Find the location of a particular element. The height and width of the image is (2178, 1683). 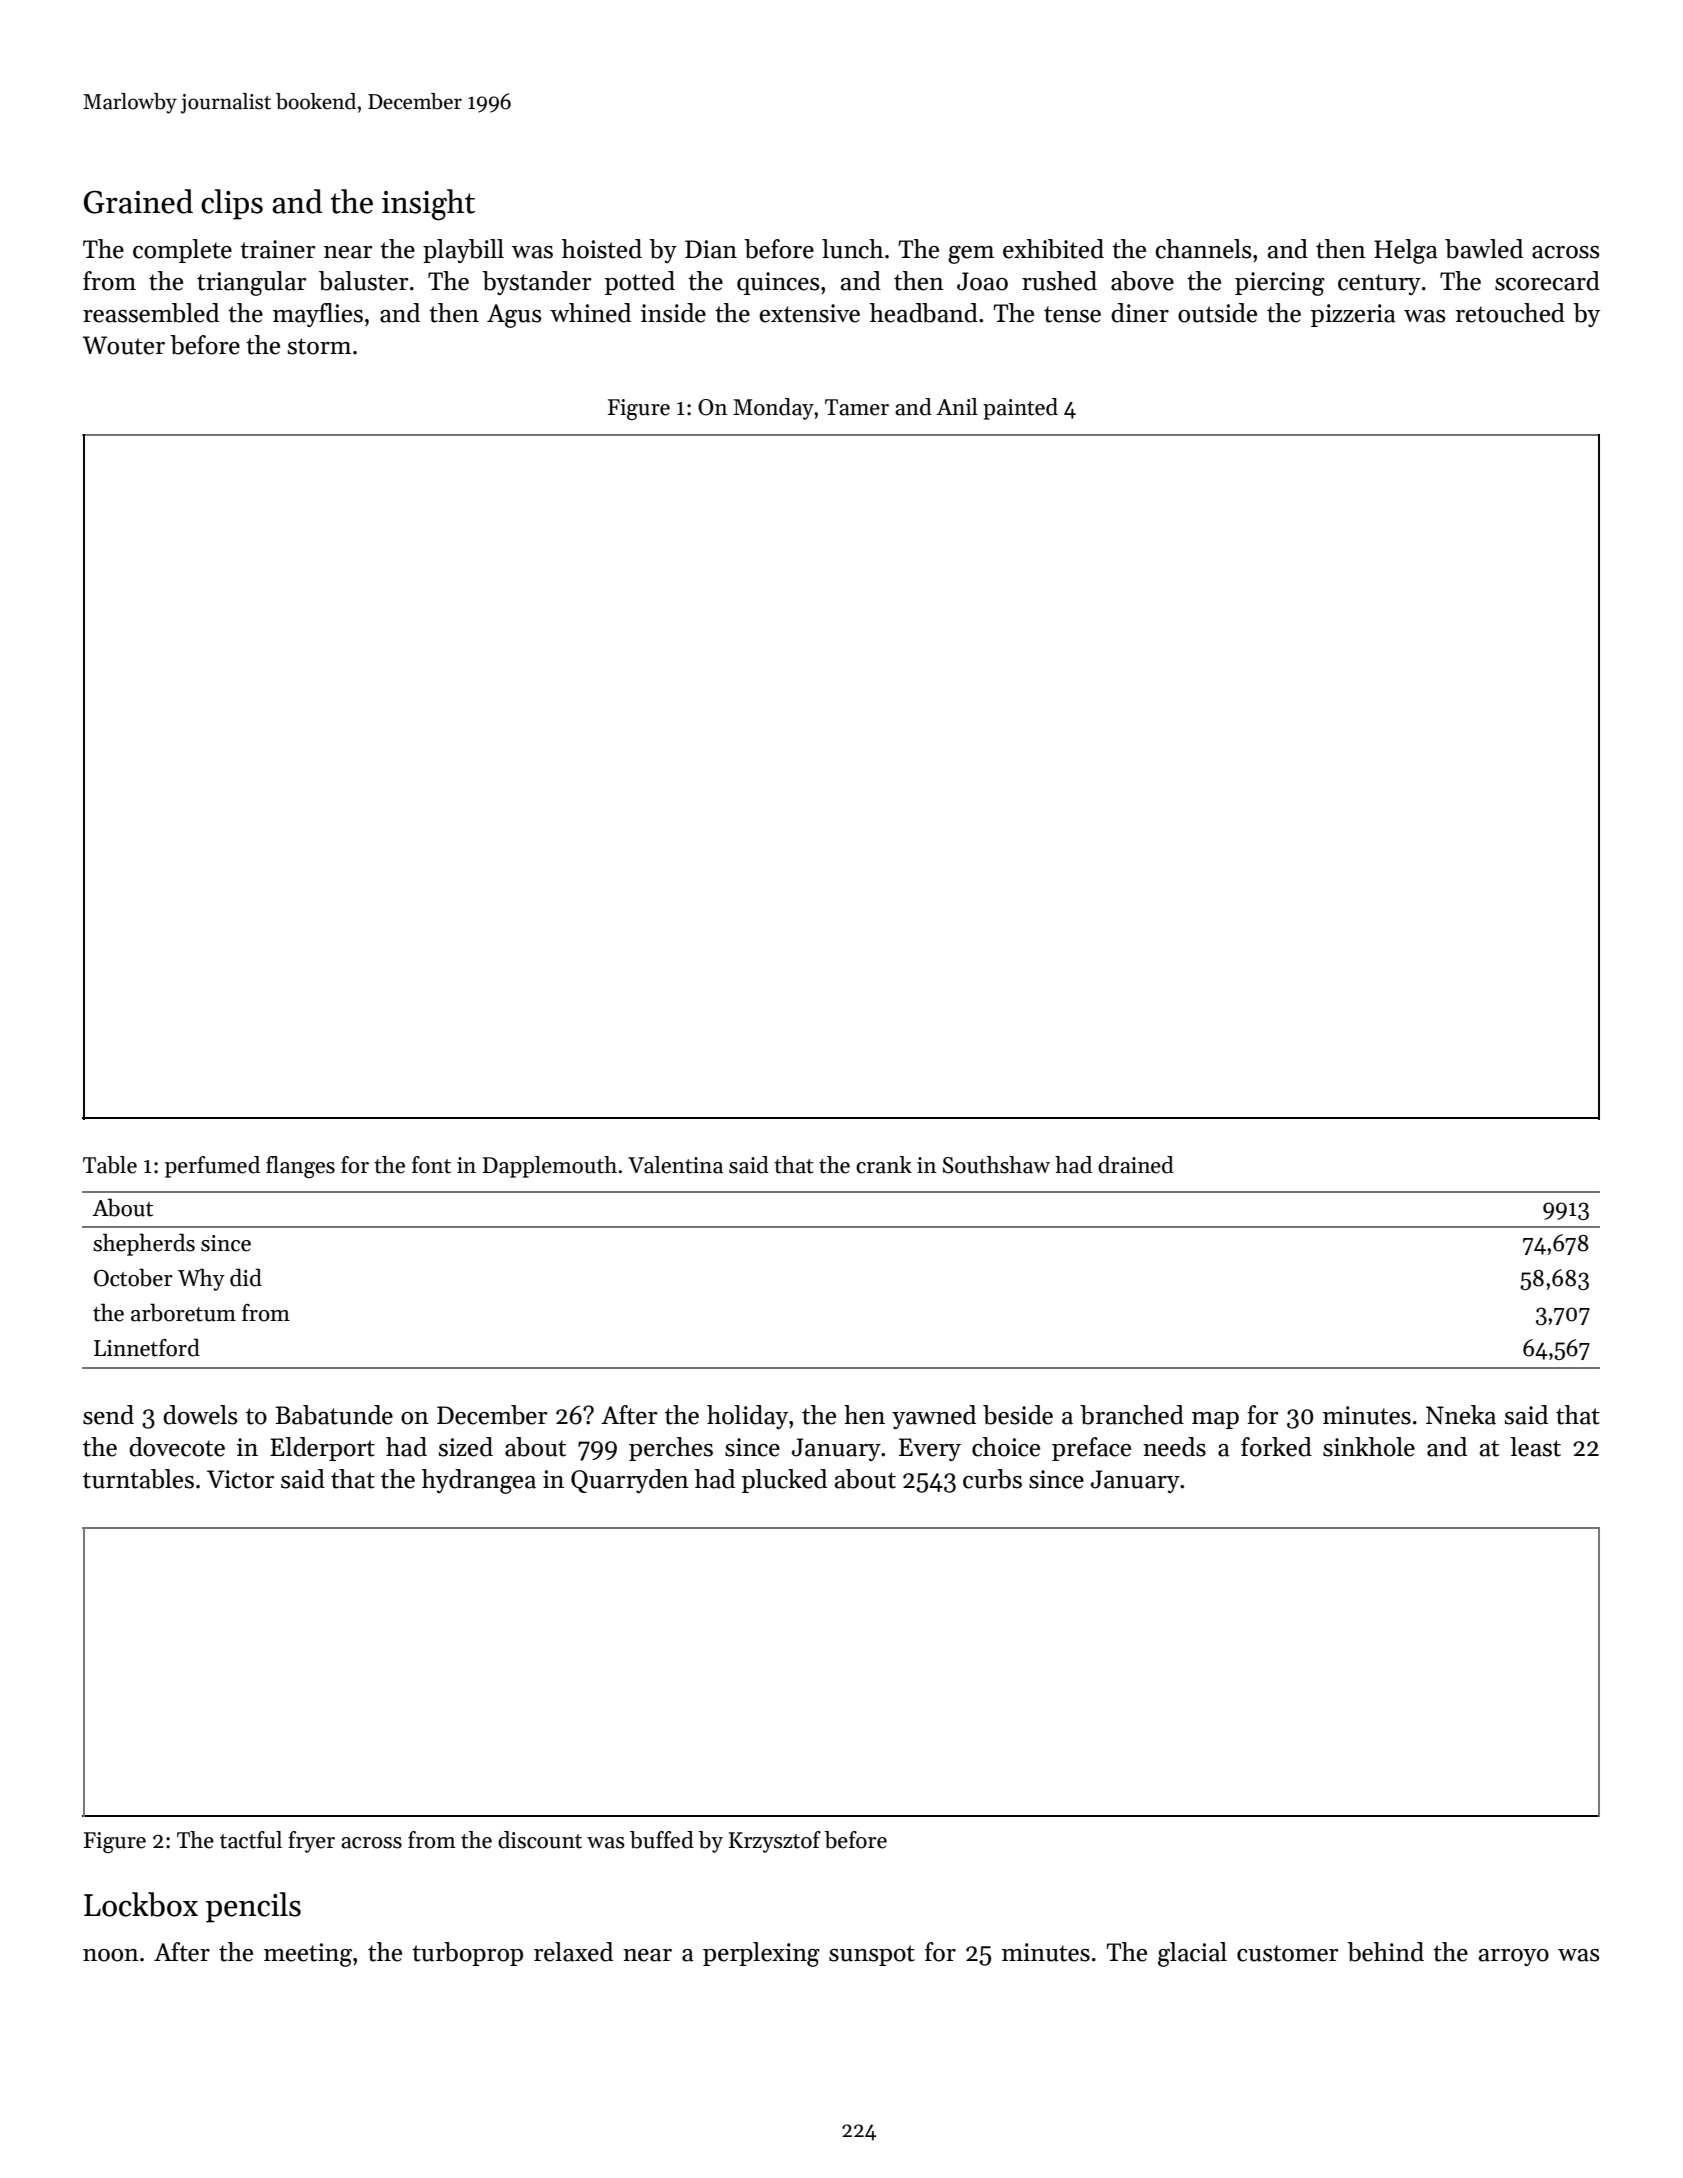

perplexing is located at coordinates (761, 1954).
